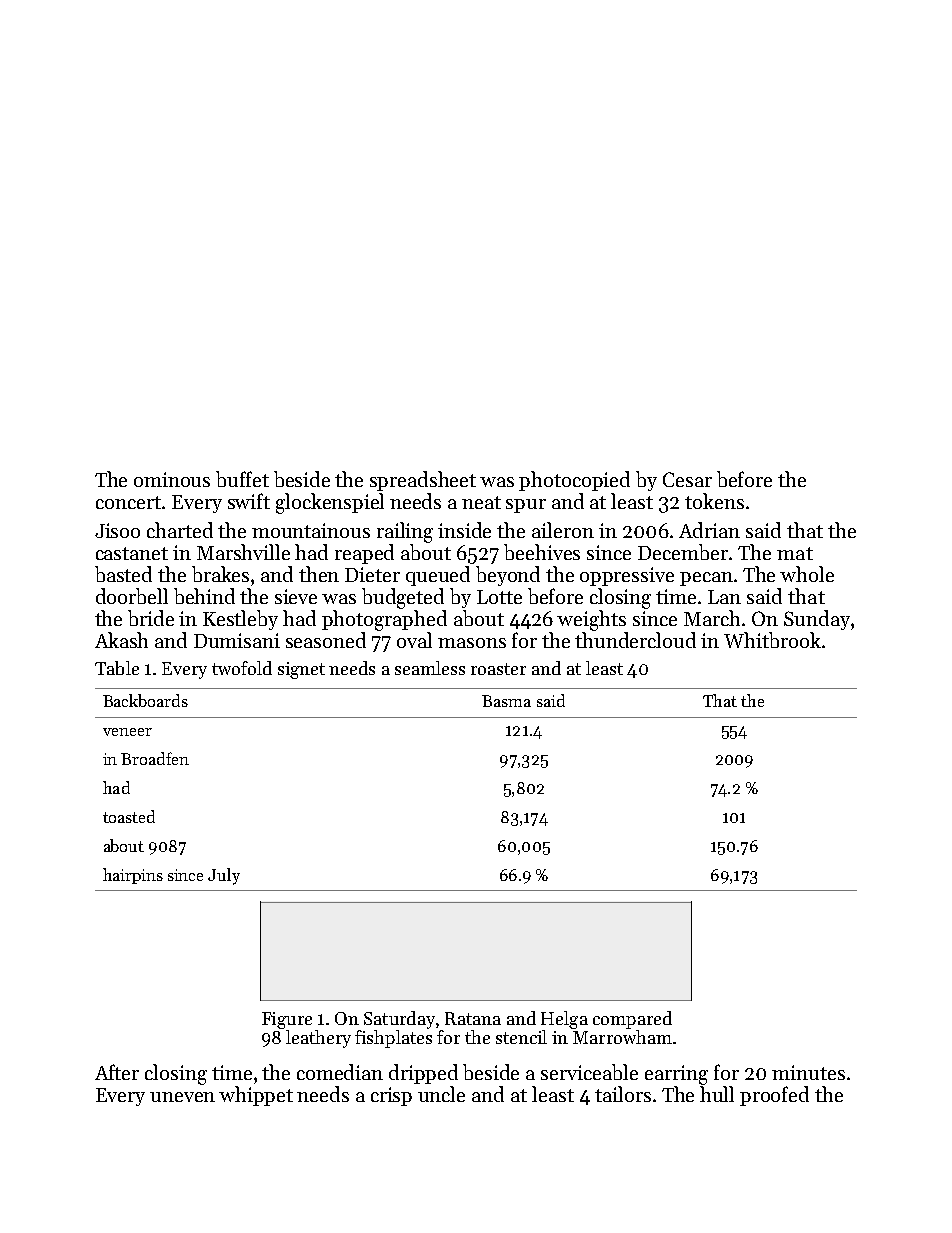  What do you see at coordinates (372, 574) in the image?
I see `Dieter` at bounding box center [372, 574].
